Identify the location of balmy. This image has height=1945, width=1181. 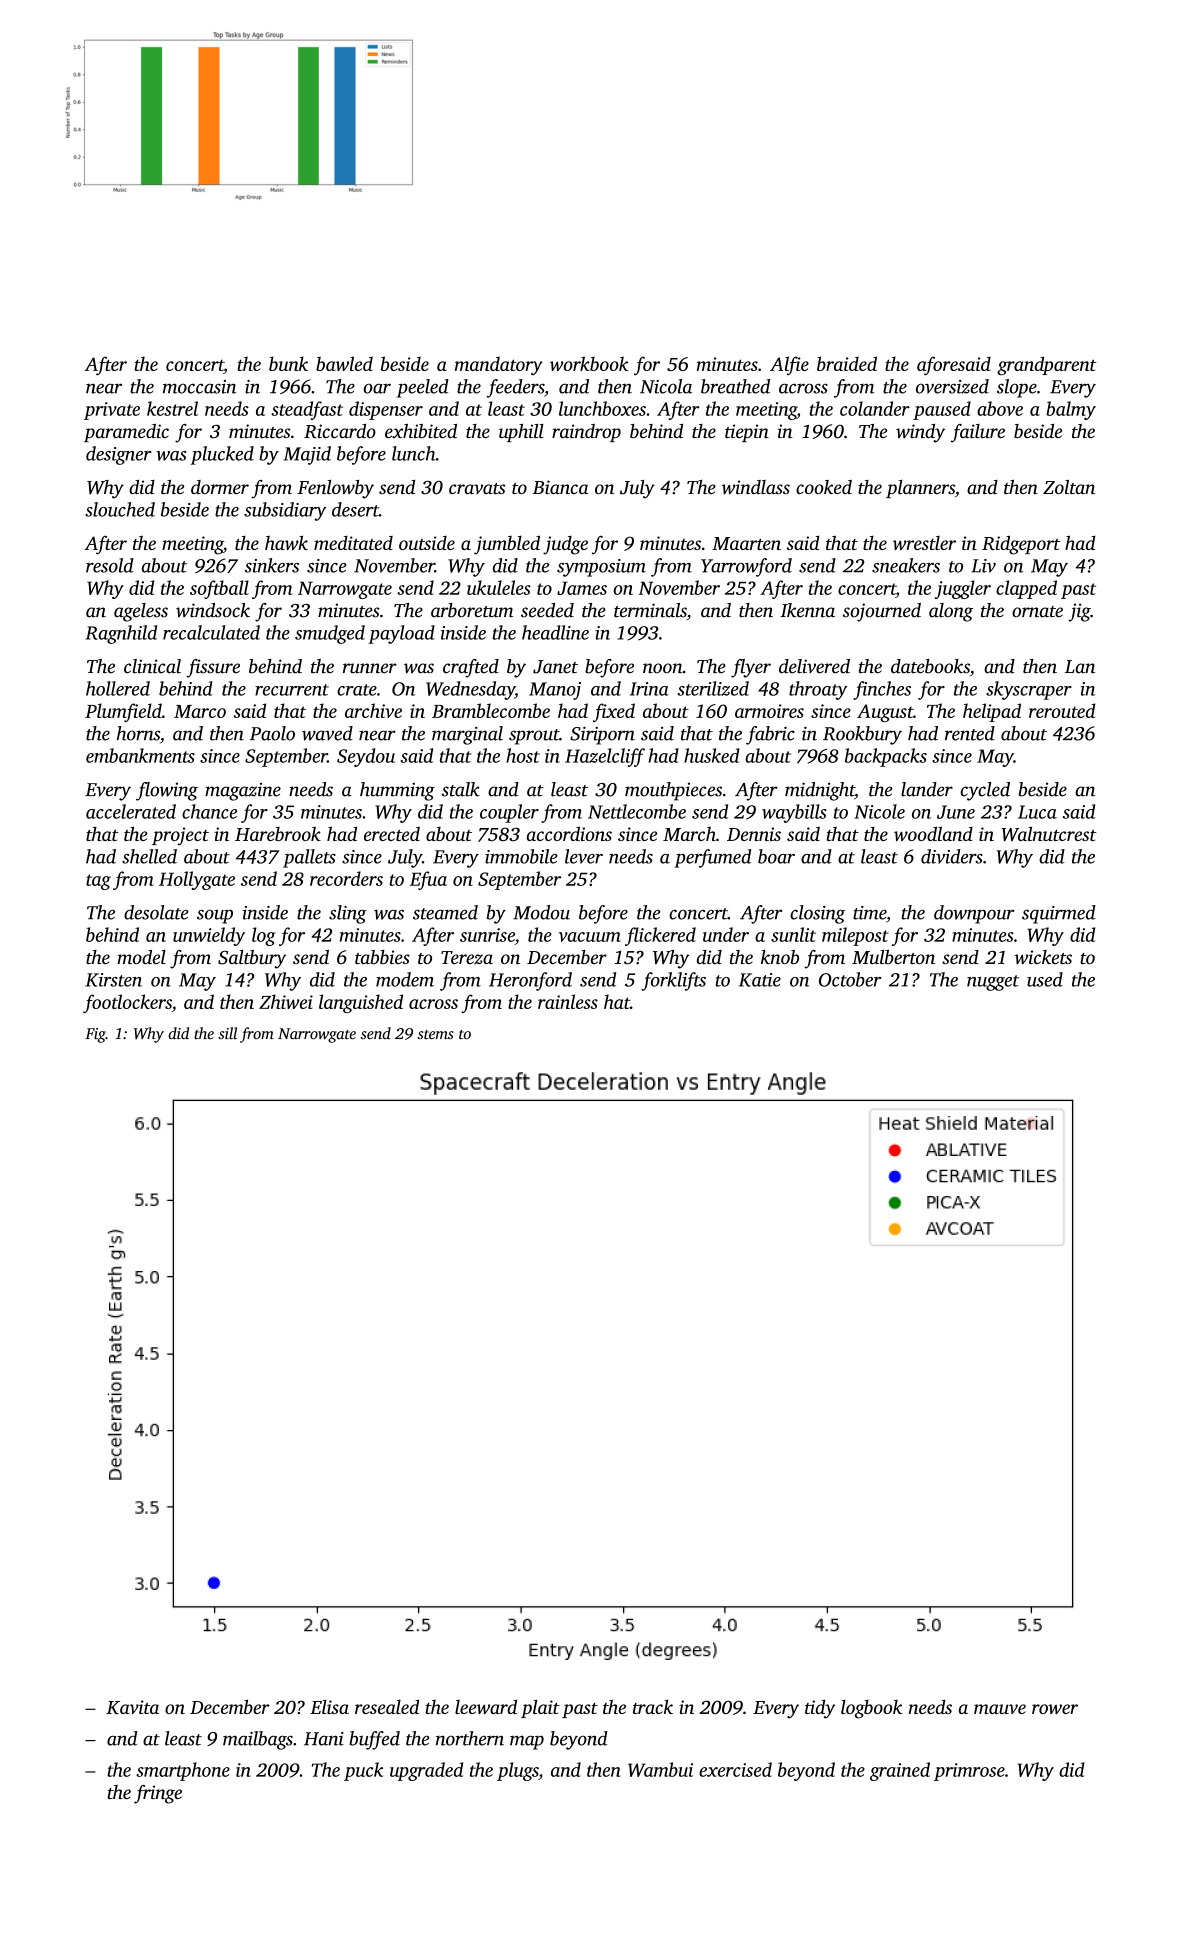
(1071, 410).
